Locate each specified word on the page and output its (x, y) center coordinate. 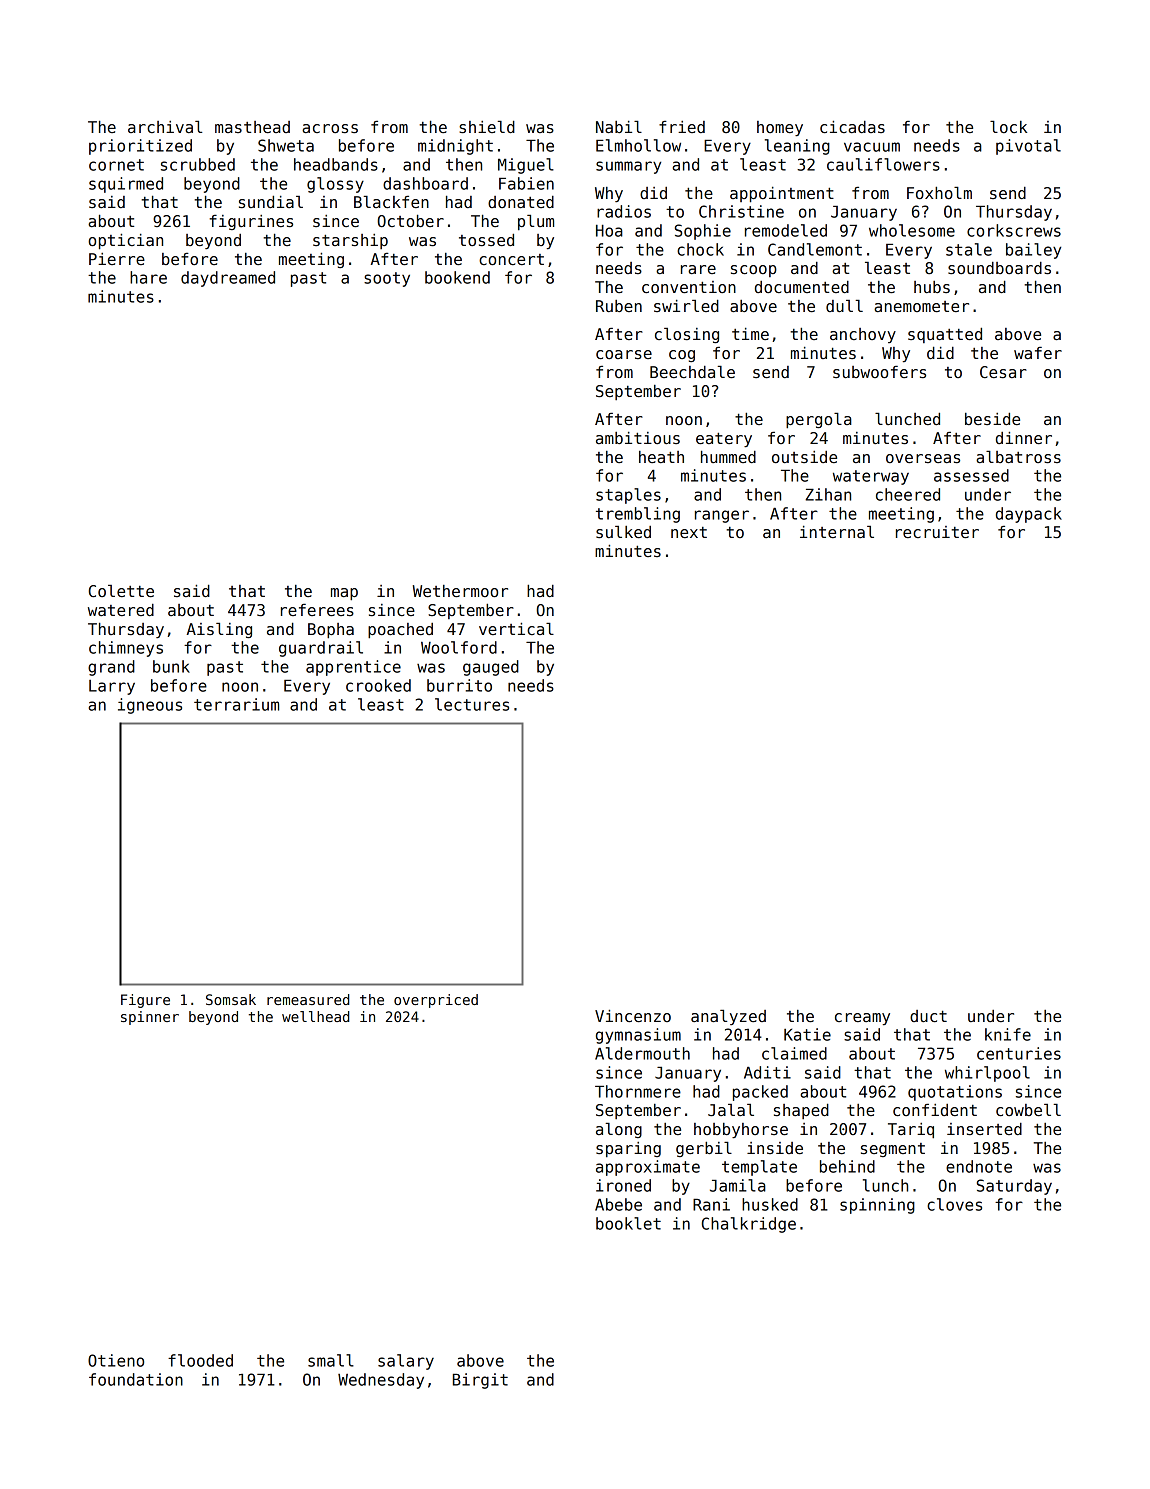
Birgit (480, 1381)
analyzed (728, 1017)
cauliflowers (883, 164)
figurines (251, 222)
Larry (112, 687)
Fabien (526, 183)
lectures (472, 704)
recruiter (937, 532)
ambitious (638, 438)
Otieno (116, 1360)
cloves (954, 1204)
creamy (862, 1019)
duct (928, 1016)
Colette (121, 591)
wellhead (316, 1016)
